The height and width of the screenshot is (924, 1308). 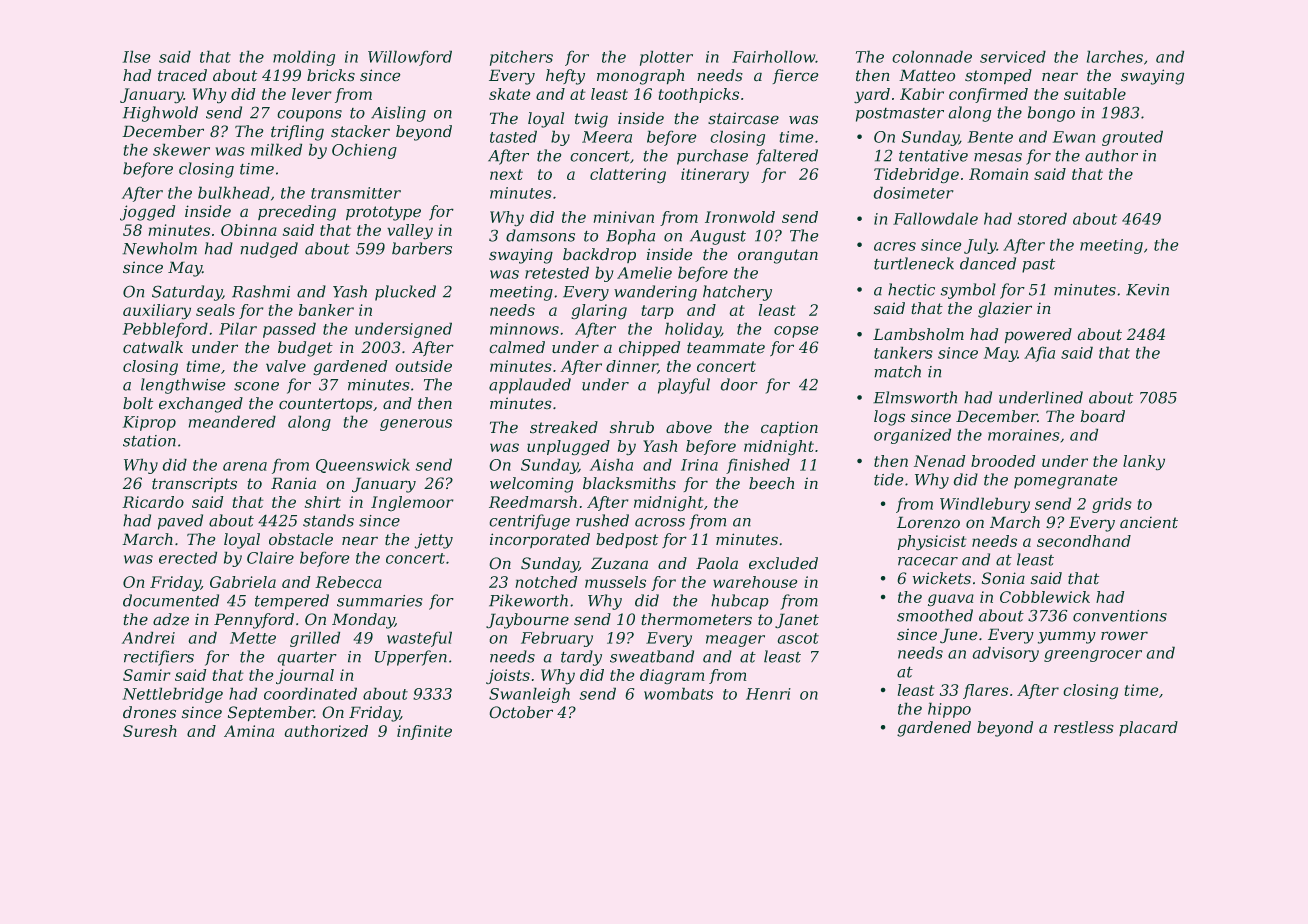 What do you see at coordinates (949, 710) in the screenshot?
I see `hippo` at bounding box center [949, 710].
